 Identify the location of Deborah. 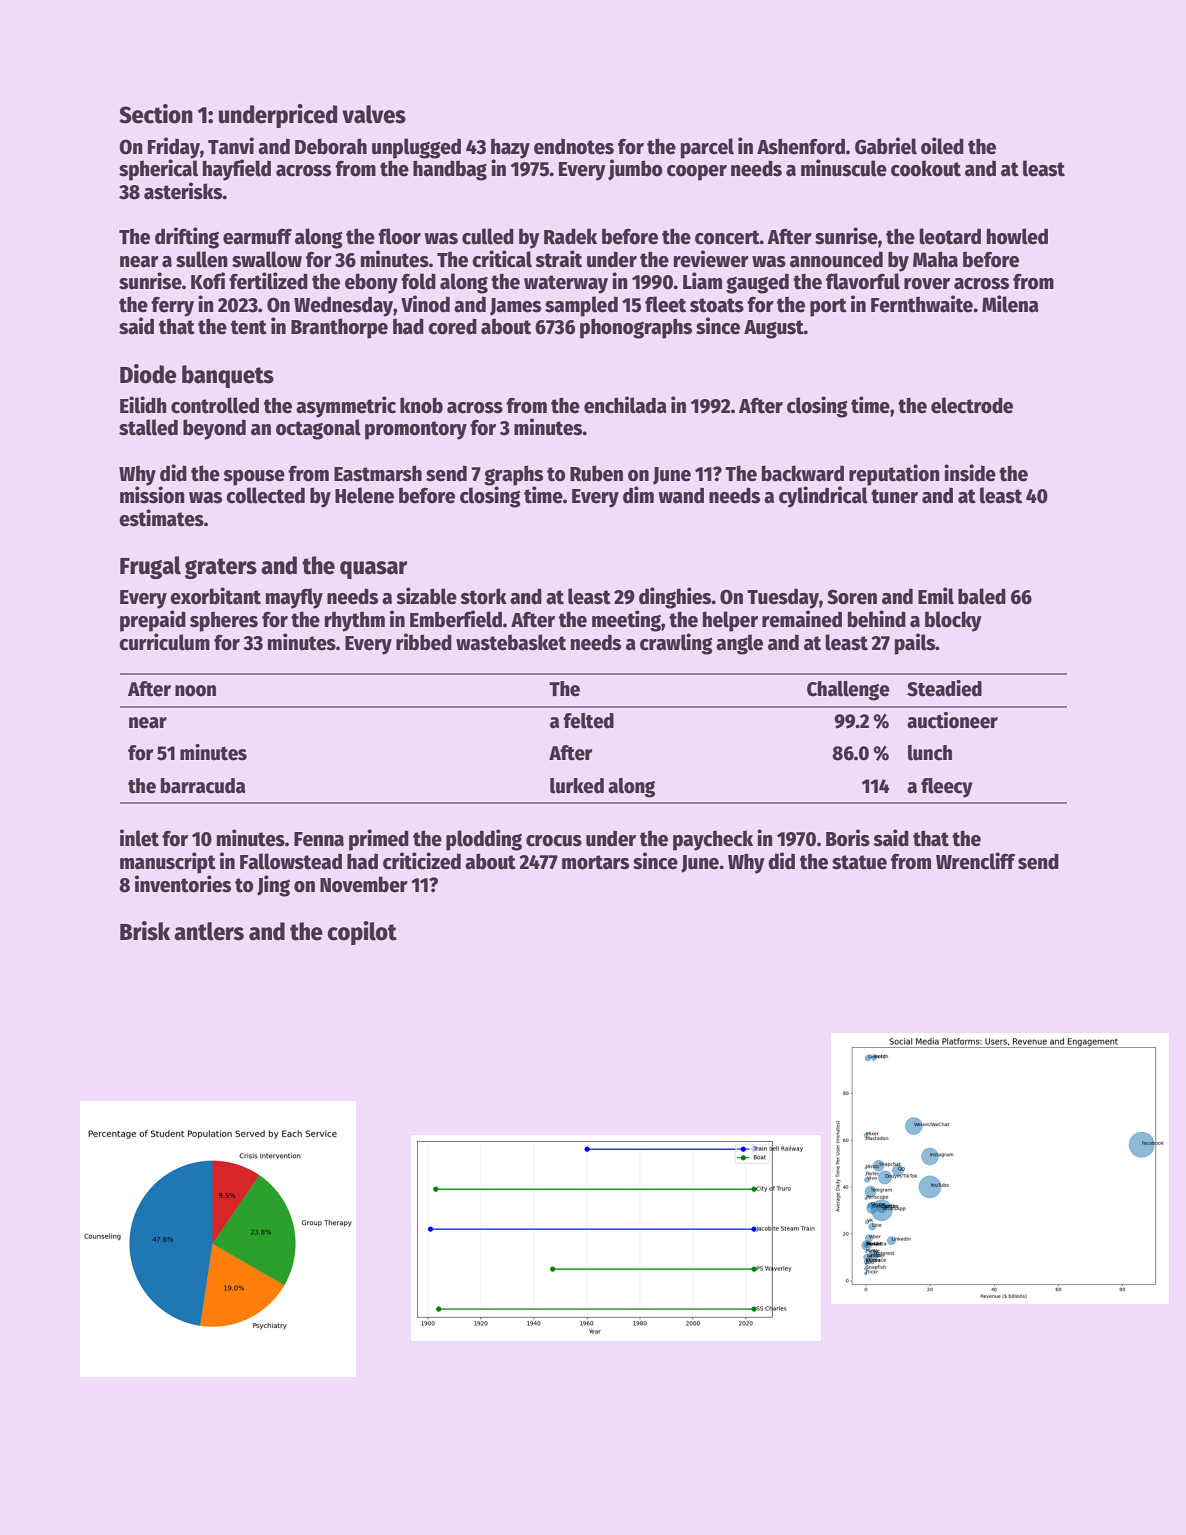
(331, 146).
